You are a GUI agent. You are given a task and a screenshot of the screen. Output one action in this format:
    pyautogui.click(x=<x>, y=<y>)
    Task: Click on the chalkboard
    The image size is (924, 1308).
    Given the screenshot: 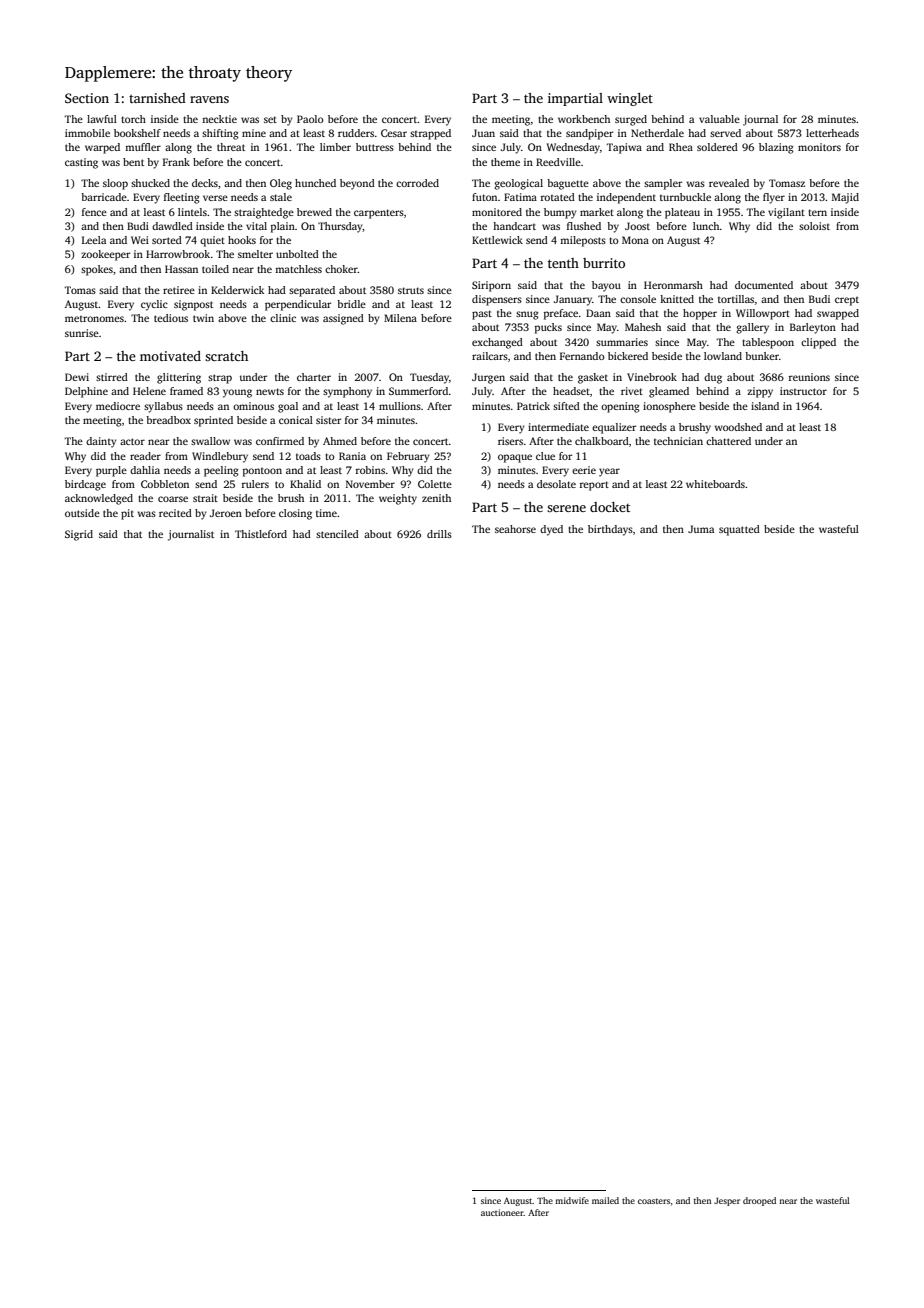 What is the action you would take?
    pyautogui.click(x=602, y=441)
